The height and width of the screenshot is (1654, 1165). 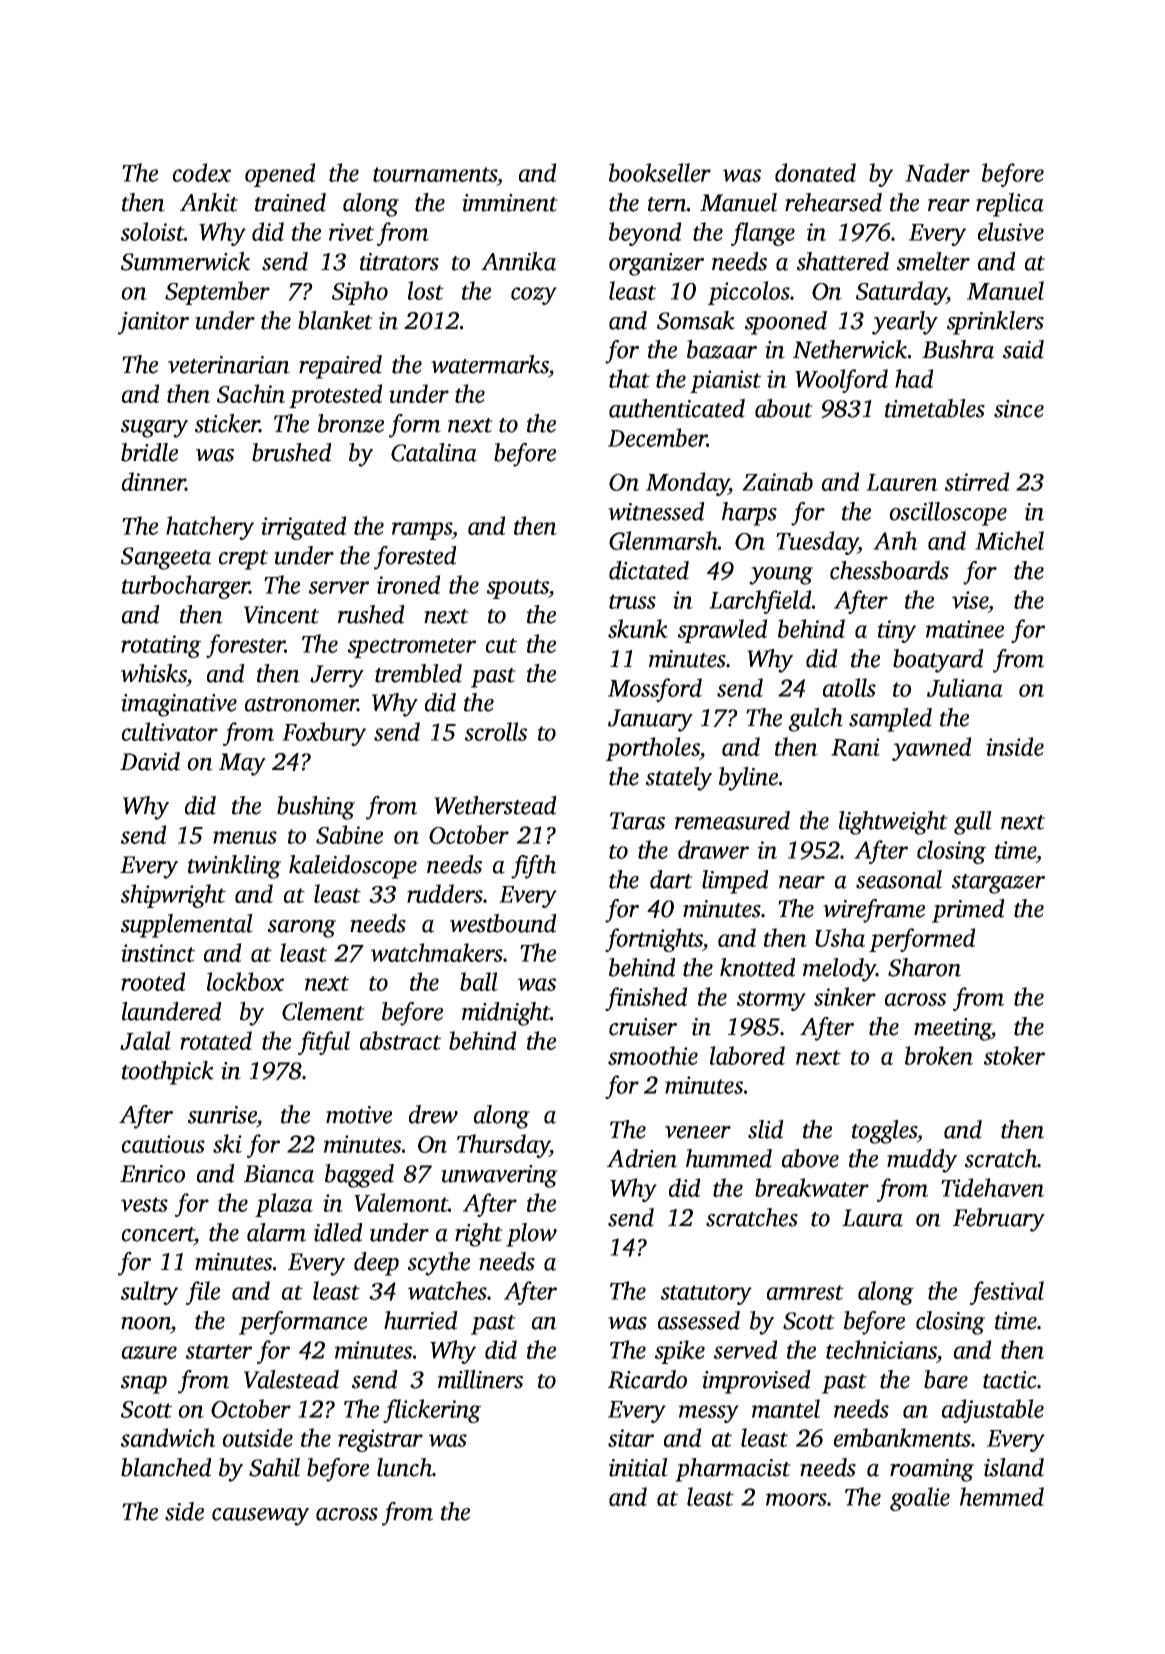 What do you see at coordinates (647, 1379) in the screenshot?
I see `Ricardo` at bounding box center [647, 1379].
